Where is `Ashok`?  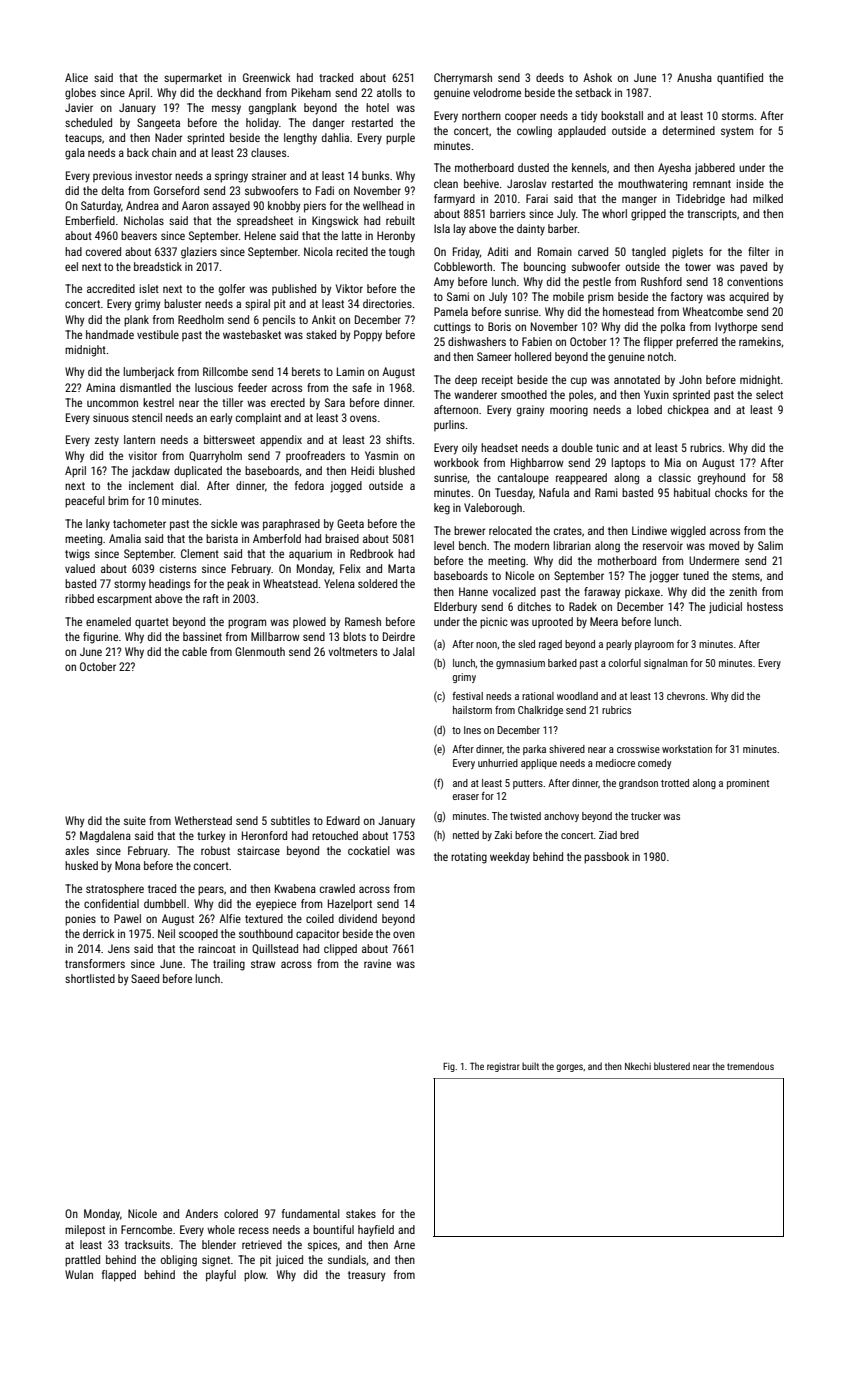 Ashok is located at coordinates (597, 77).
